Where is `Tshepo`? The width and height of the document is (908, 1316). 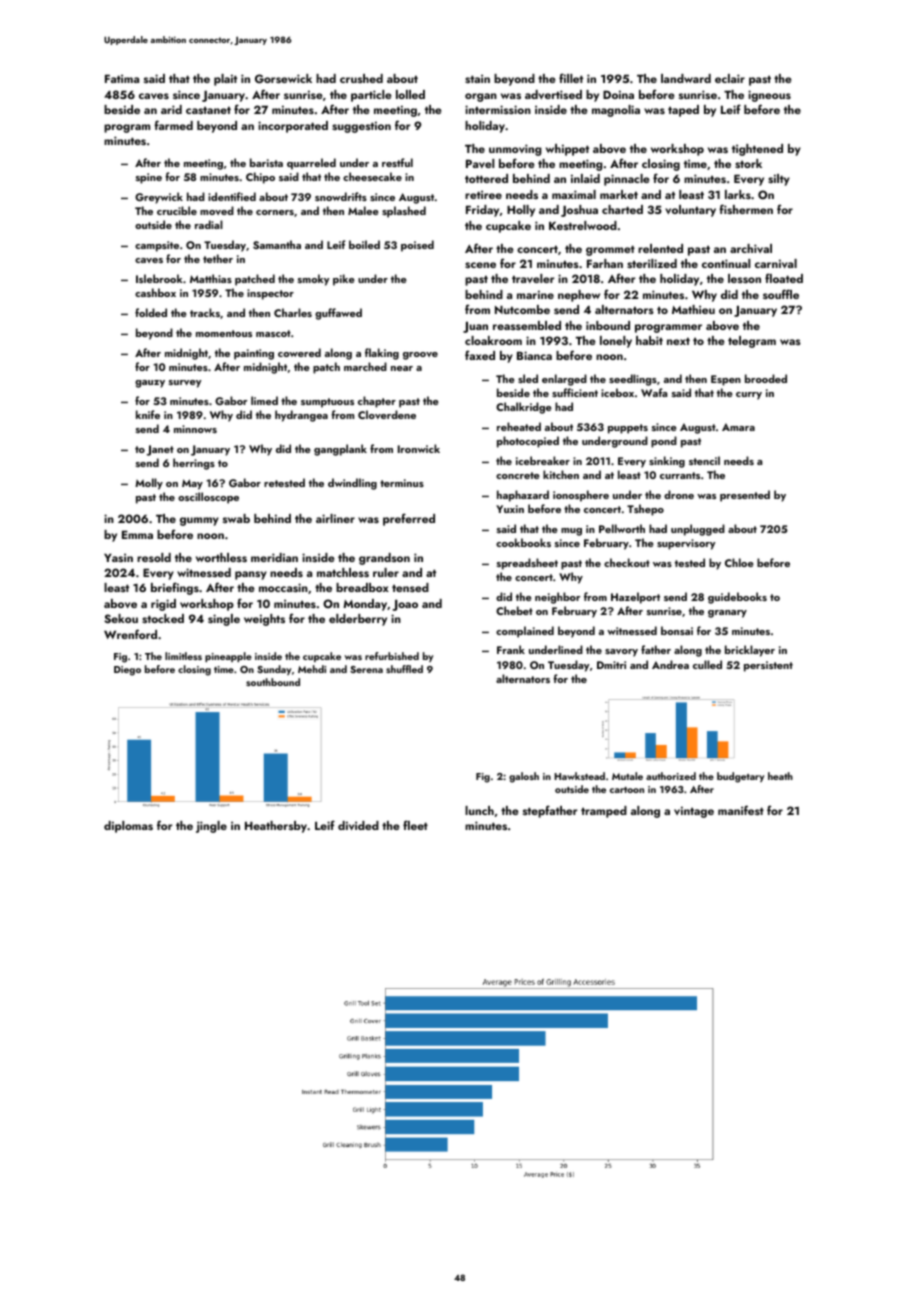
Tshepo is located at coordinates (645, 510).
